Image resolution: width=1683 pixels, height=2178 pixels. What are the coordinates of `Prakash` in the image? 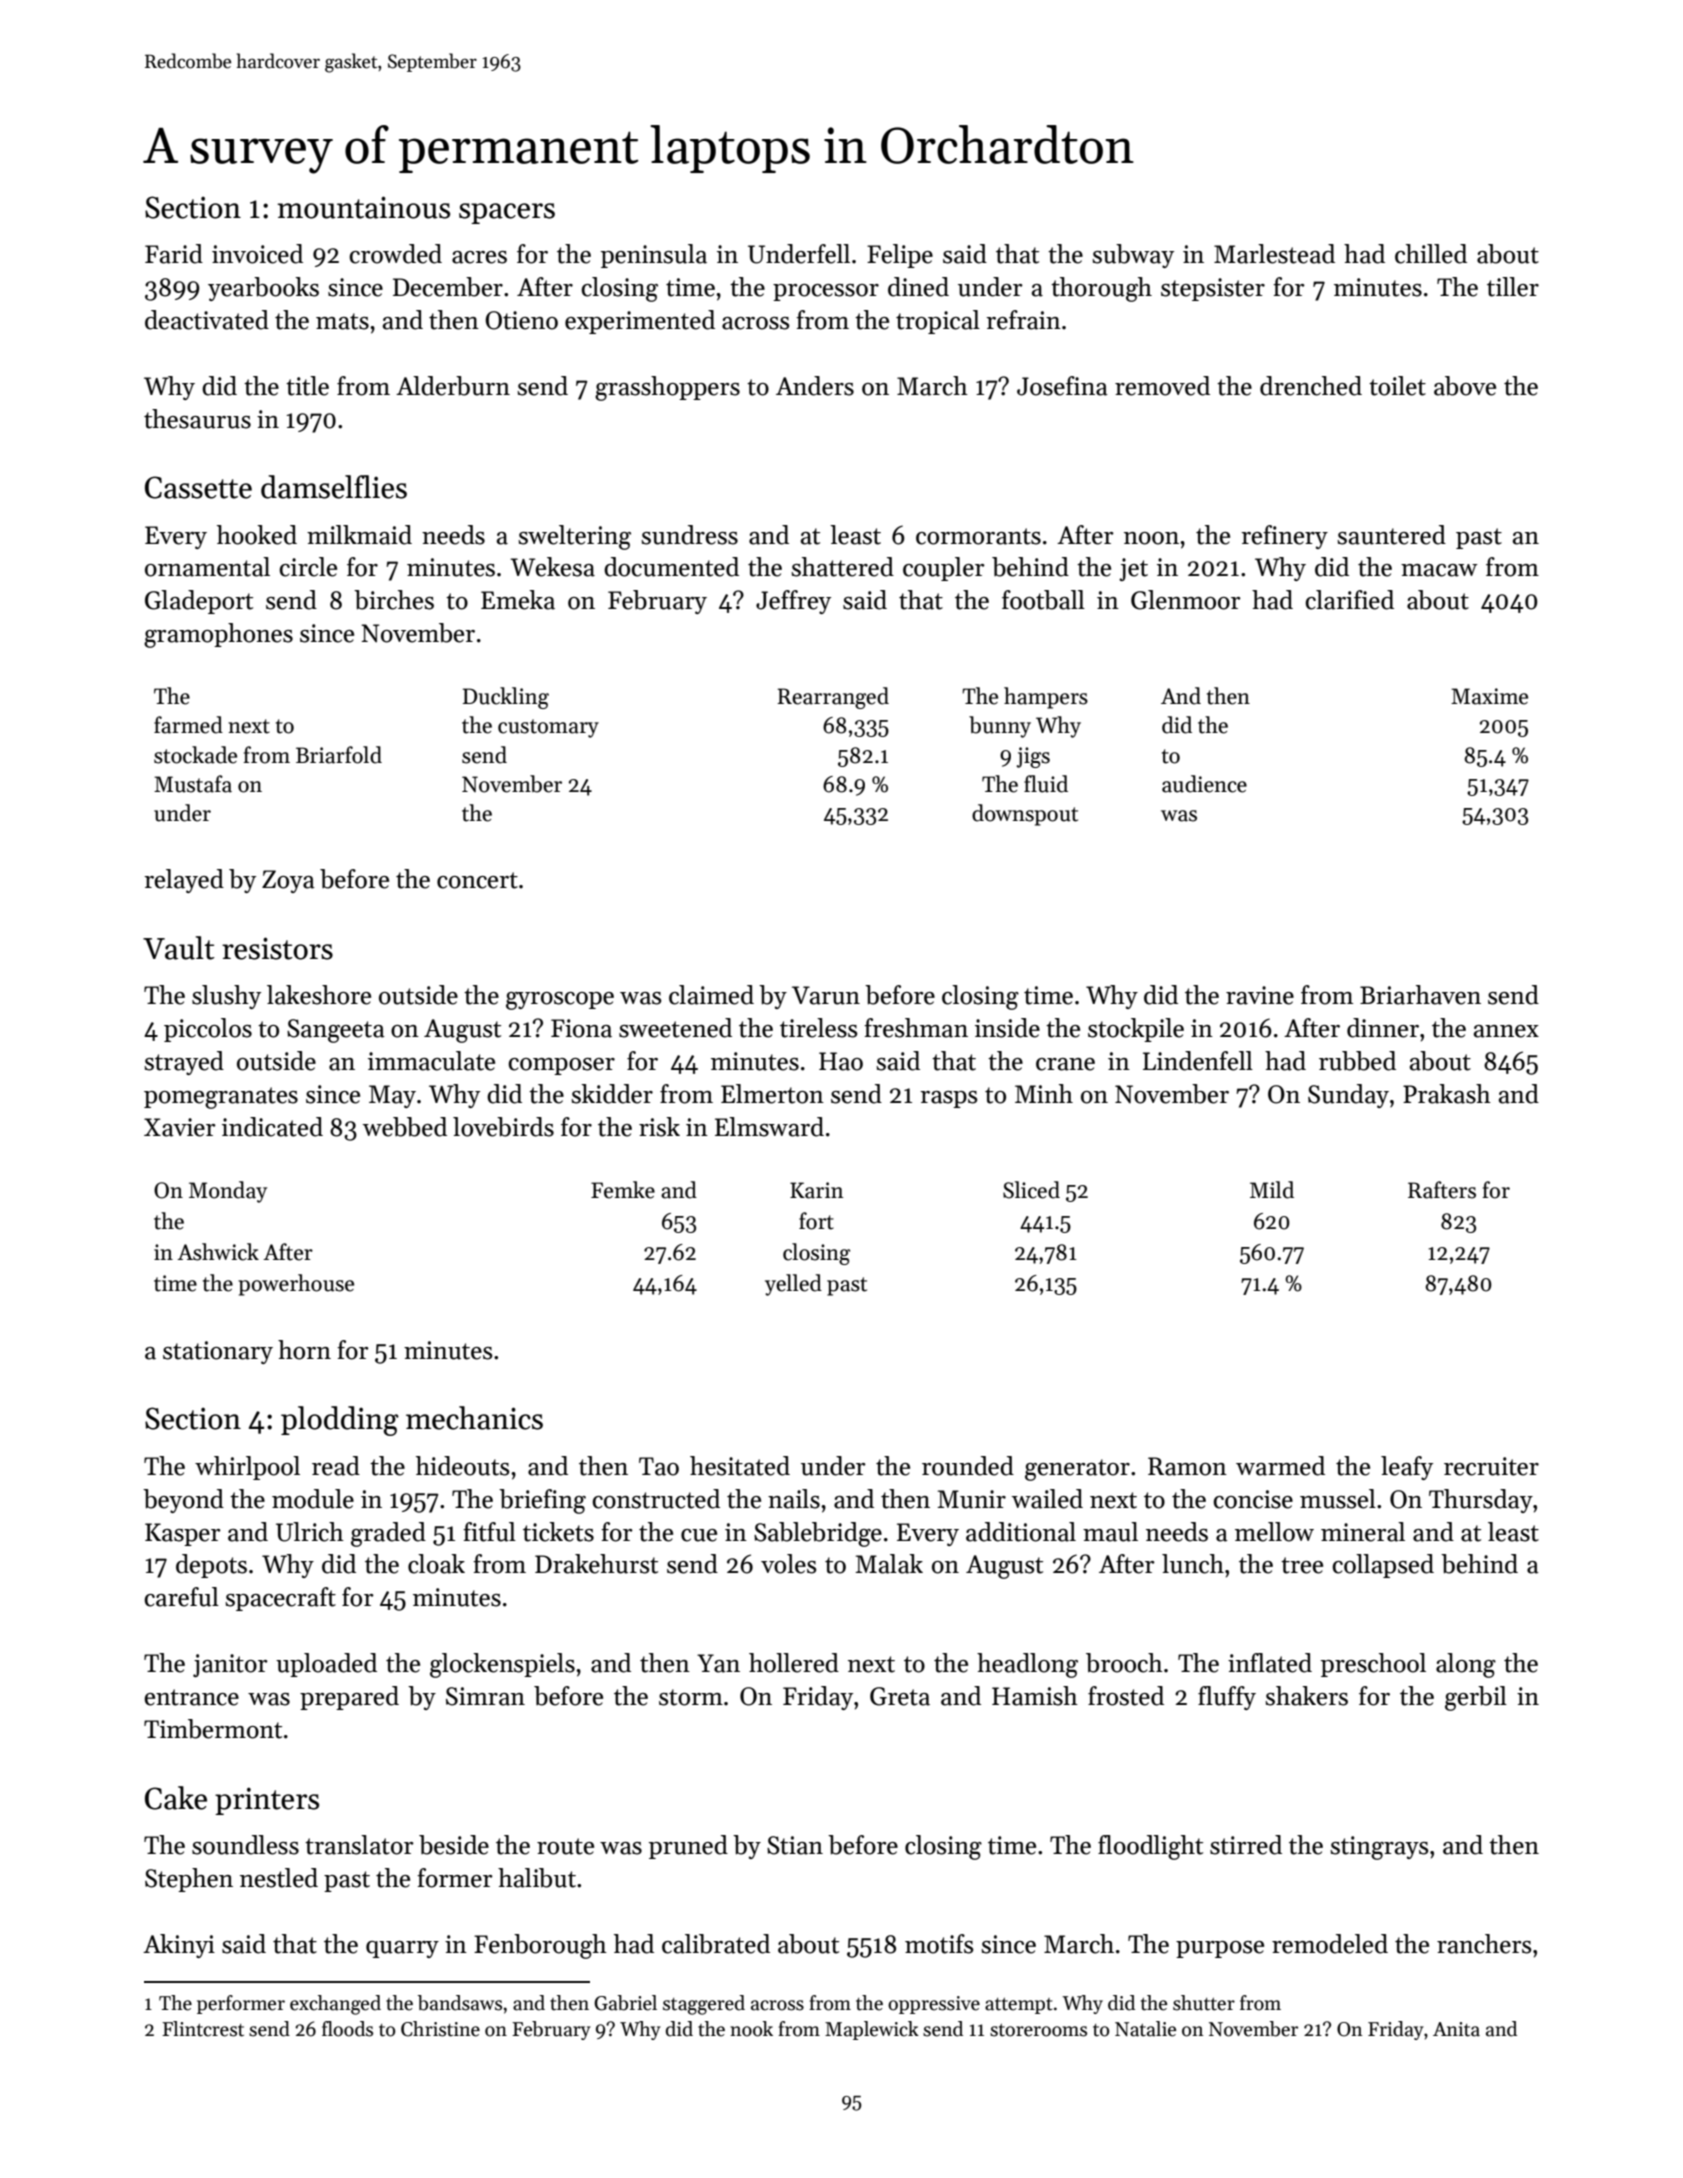 It's located at (1447, 1094).
